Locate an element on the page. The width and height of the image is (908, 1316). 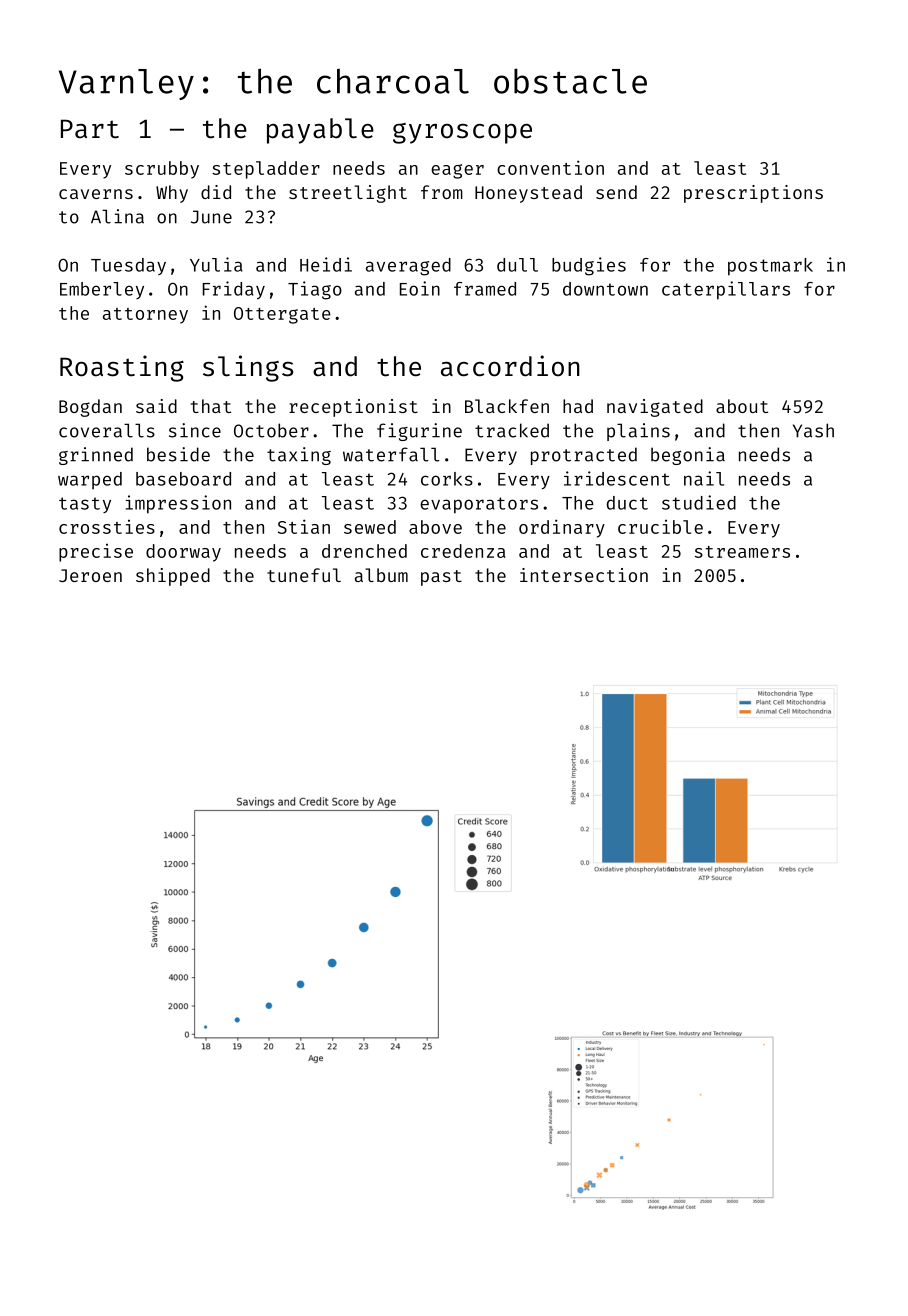
intersection is located at coordinates (584, 575).
